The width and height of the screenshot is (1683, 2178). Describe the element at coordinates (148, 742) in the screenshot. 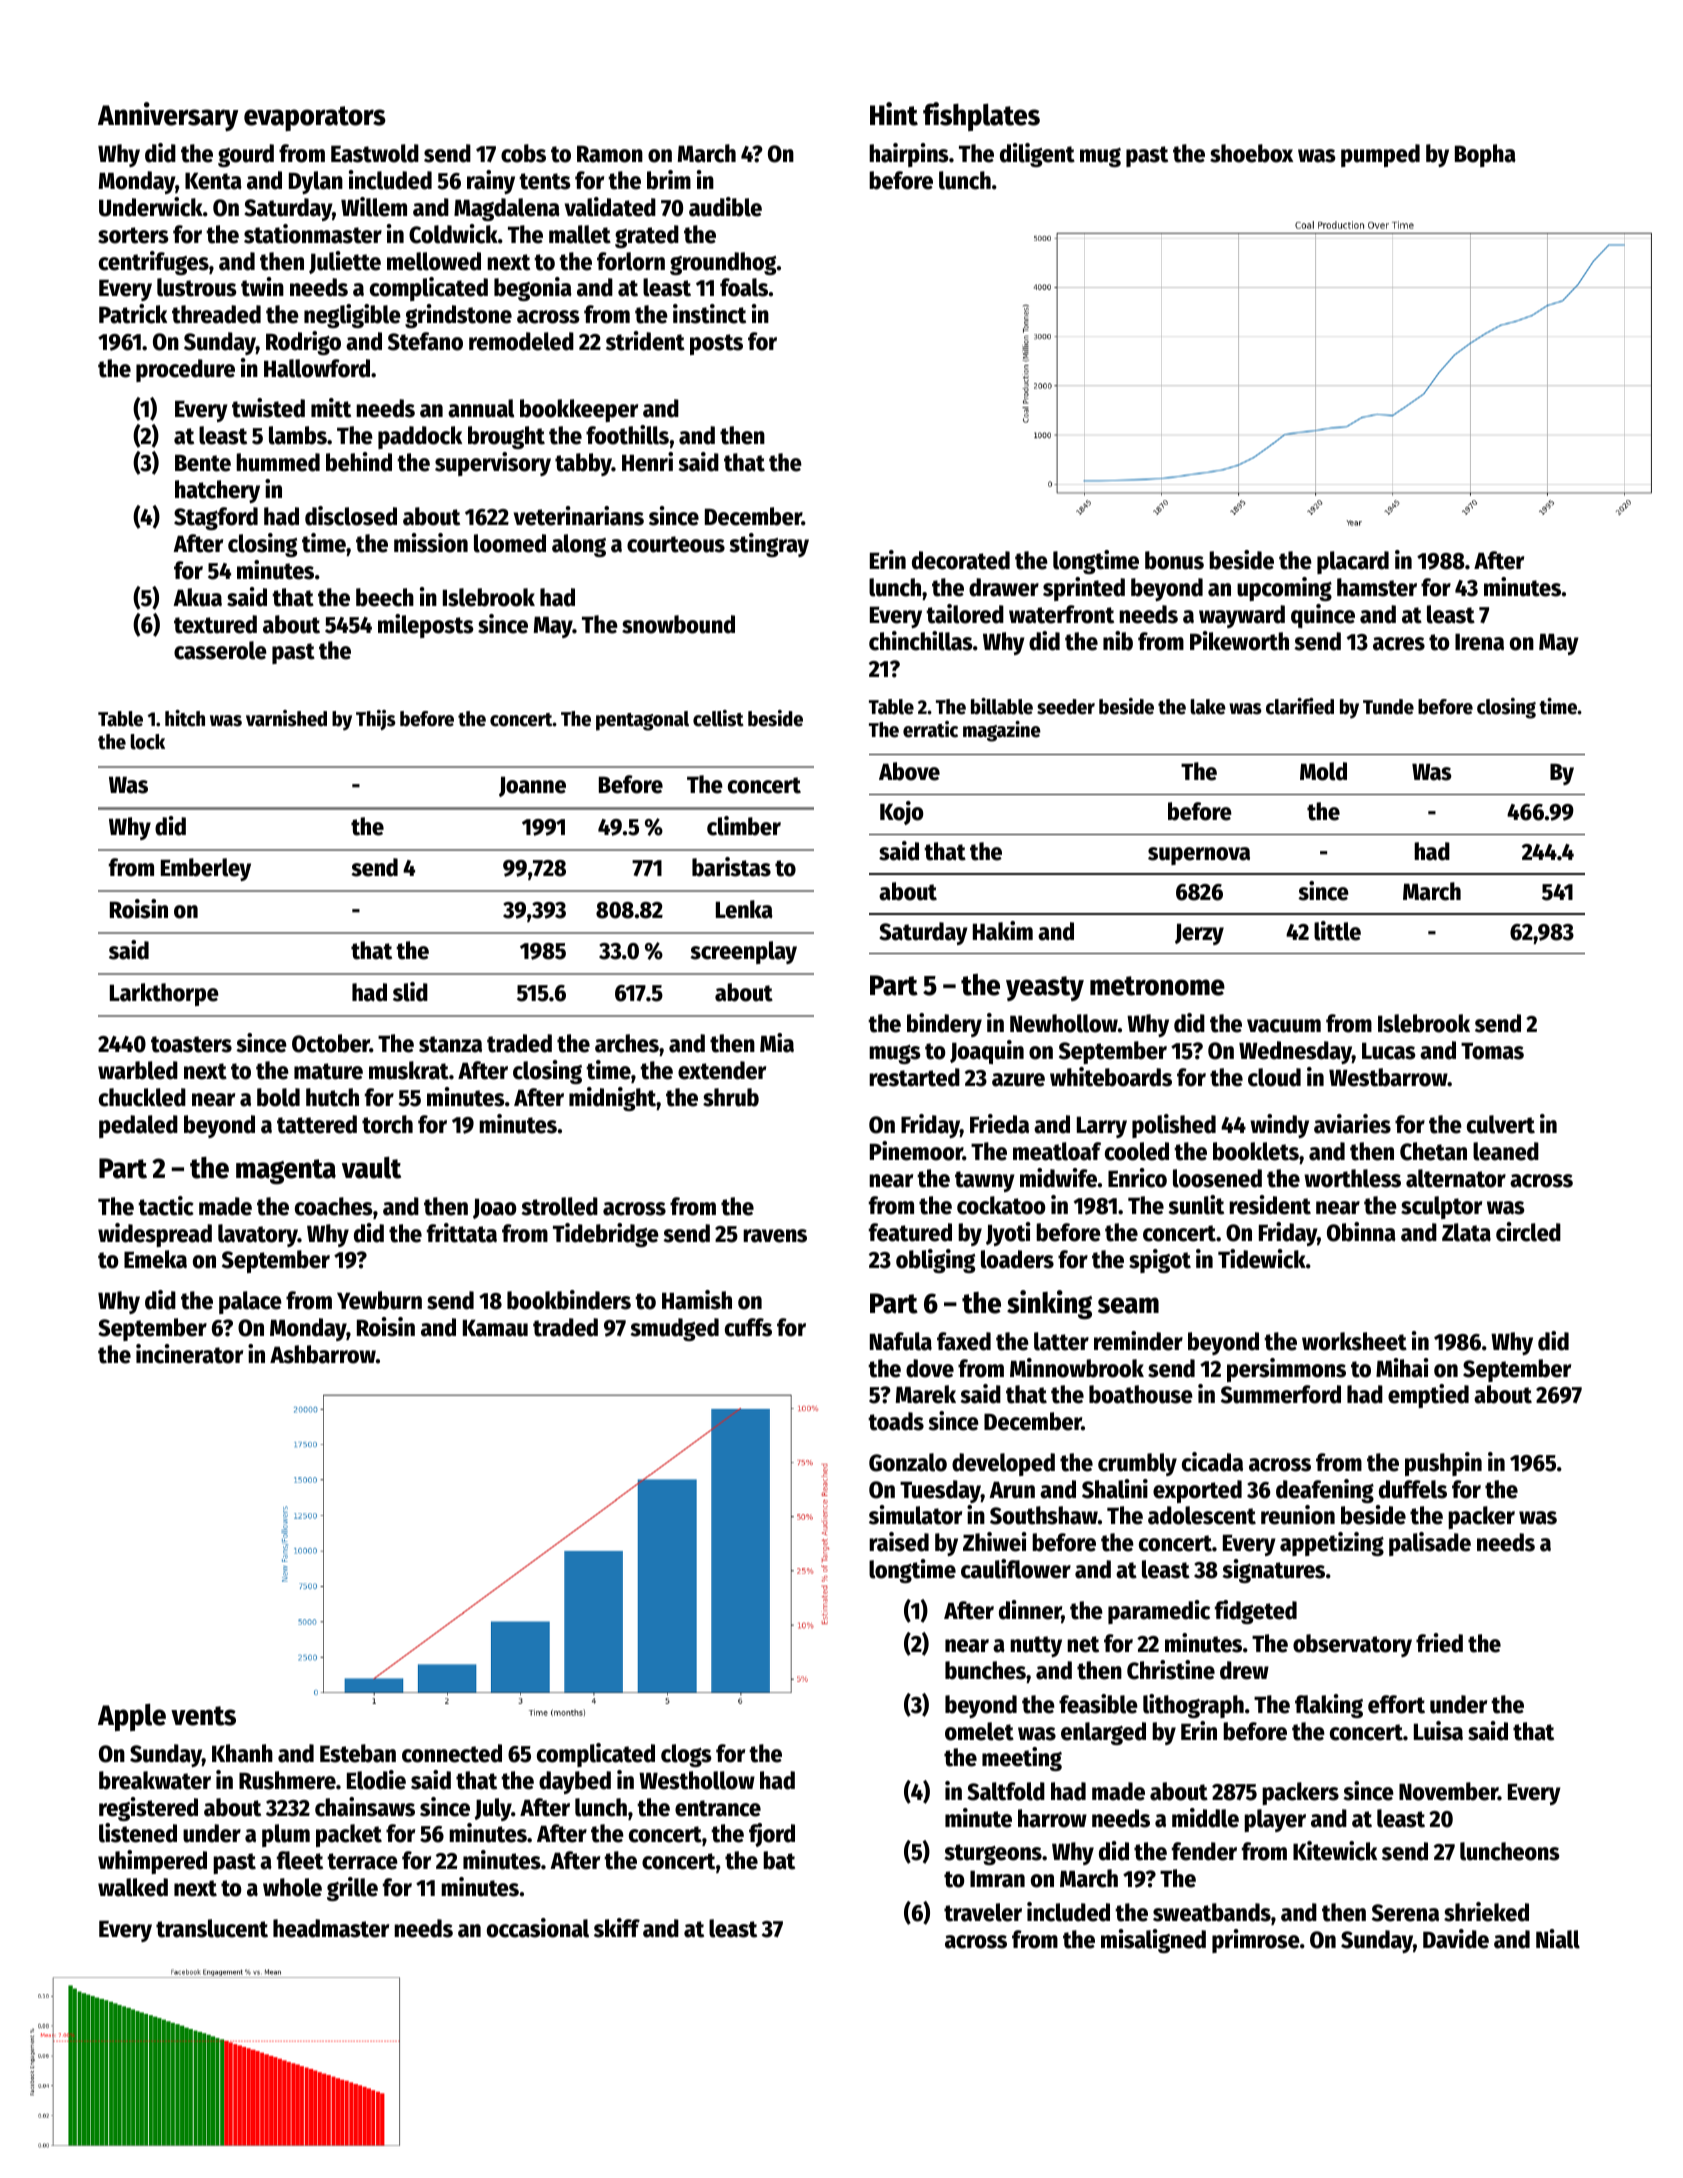

I see `lock` at that location.
